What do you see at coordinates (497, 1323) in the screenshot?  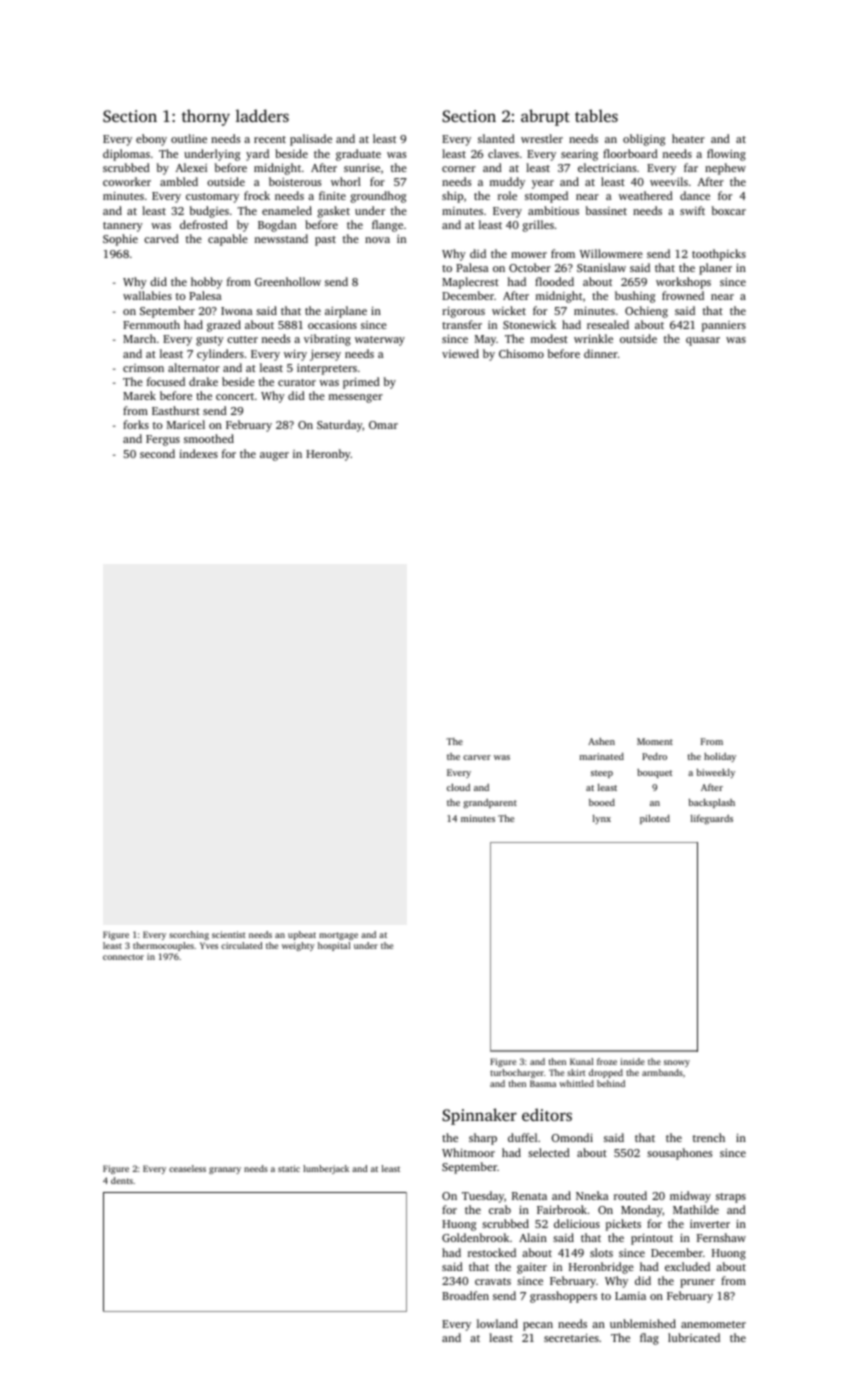 I see `lowland` at bounding box center [497, 1323].
